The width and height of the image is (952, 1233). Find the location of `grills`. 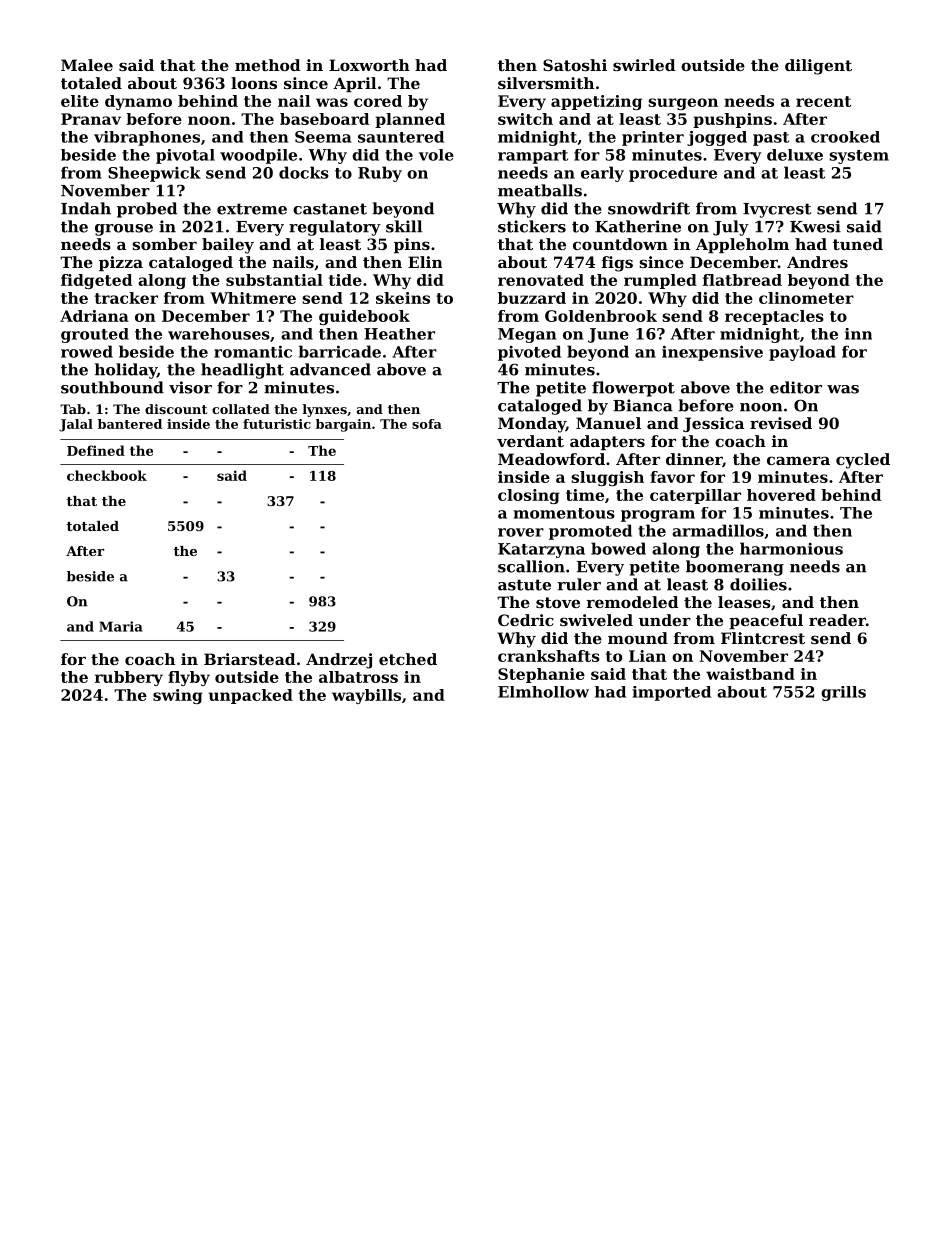

grills is located at coordinates (843, 693).
